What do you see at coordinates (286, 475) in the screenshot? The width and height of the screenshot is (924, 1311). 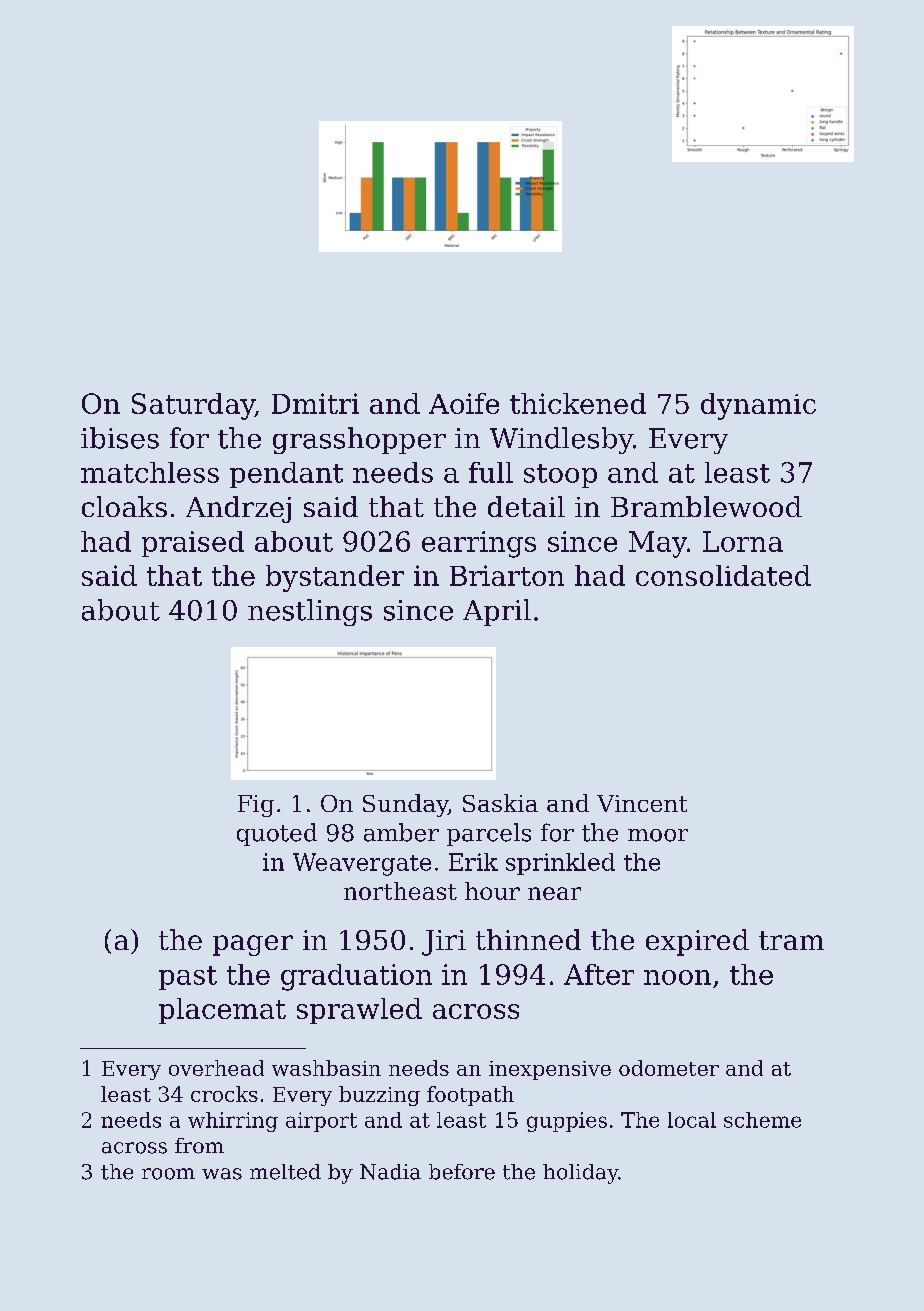 I see `pendant` at bounding box center [286, 475].
